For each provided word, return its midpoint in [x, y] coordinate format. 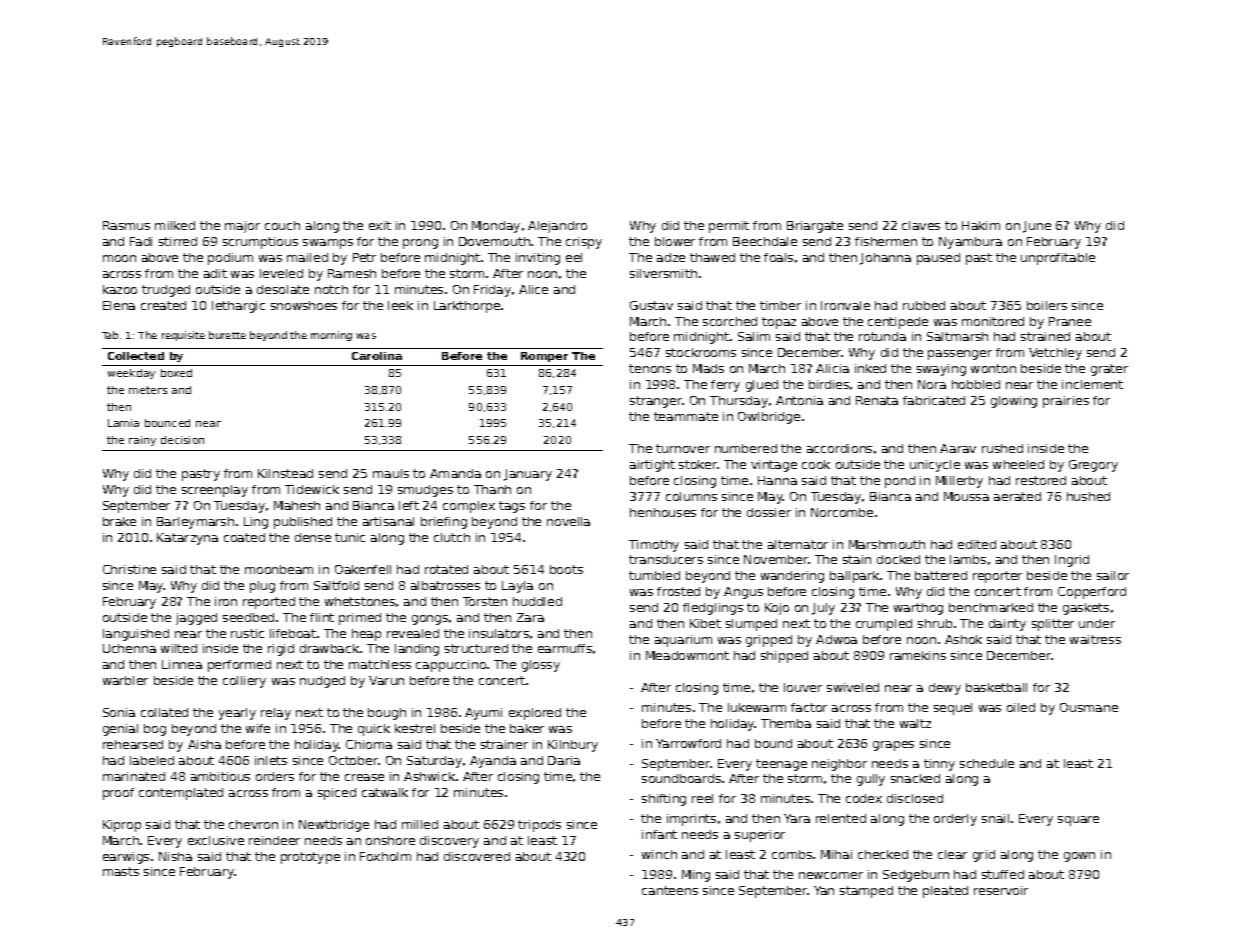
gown [1079, 857]
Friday [492, 291]
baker [527, 728]
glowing [1014, 402]
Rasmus [126, 225]
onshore [390, 840]
